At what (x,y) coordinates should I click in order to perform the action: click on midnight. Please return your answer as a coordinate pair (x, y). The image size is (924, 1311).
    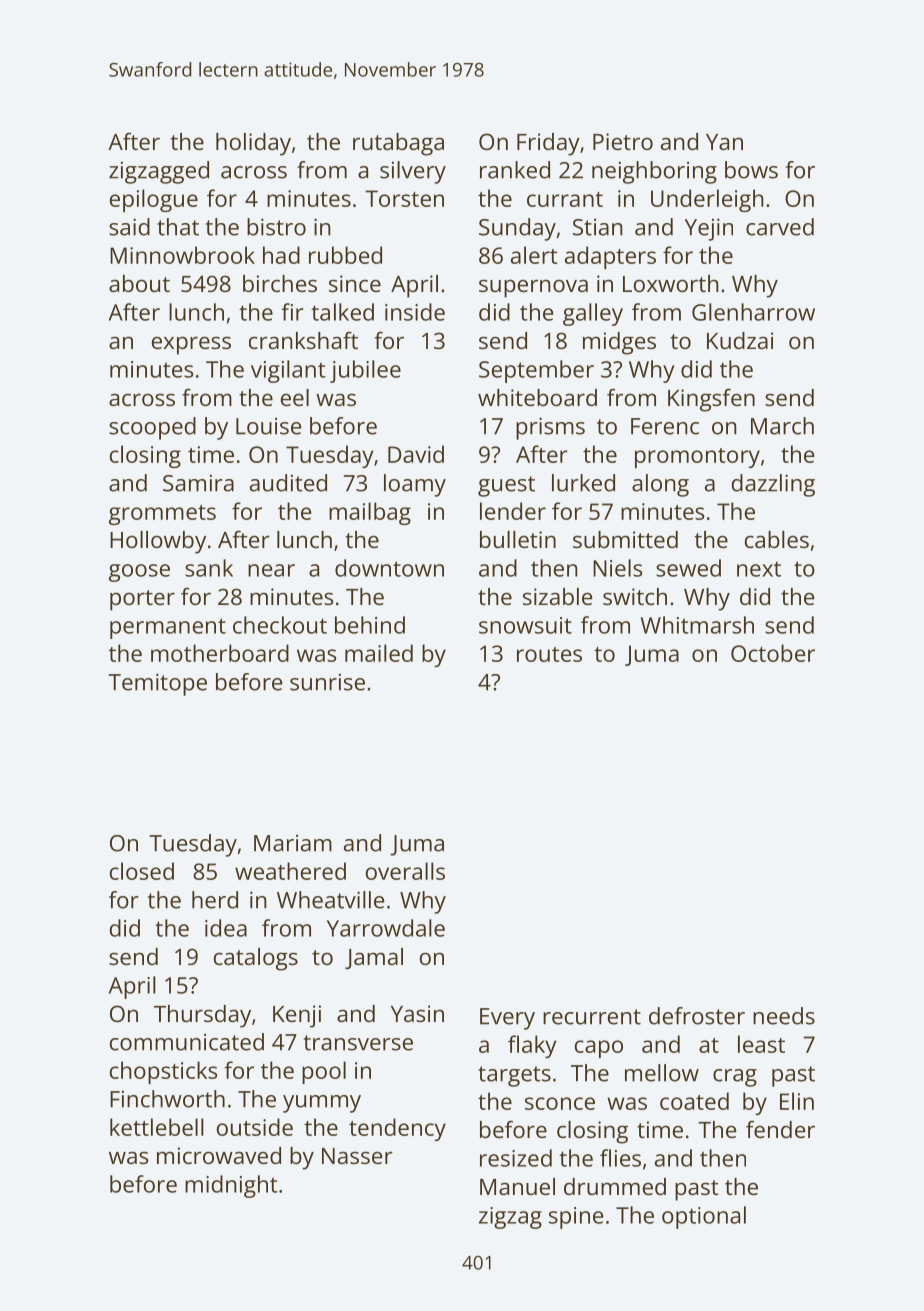
    Looking at the image, I should click on (231, 1186).
